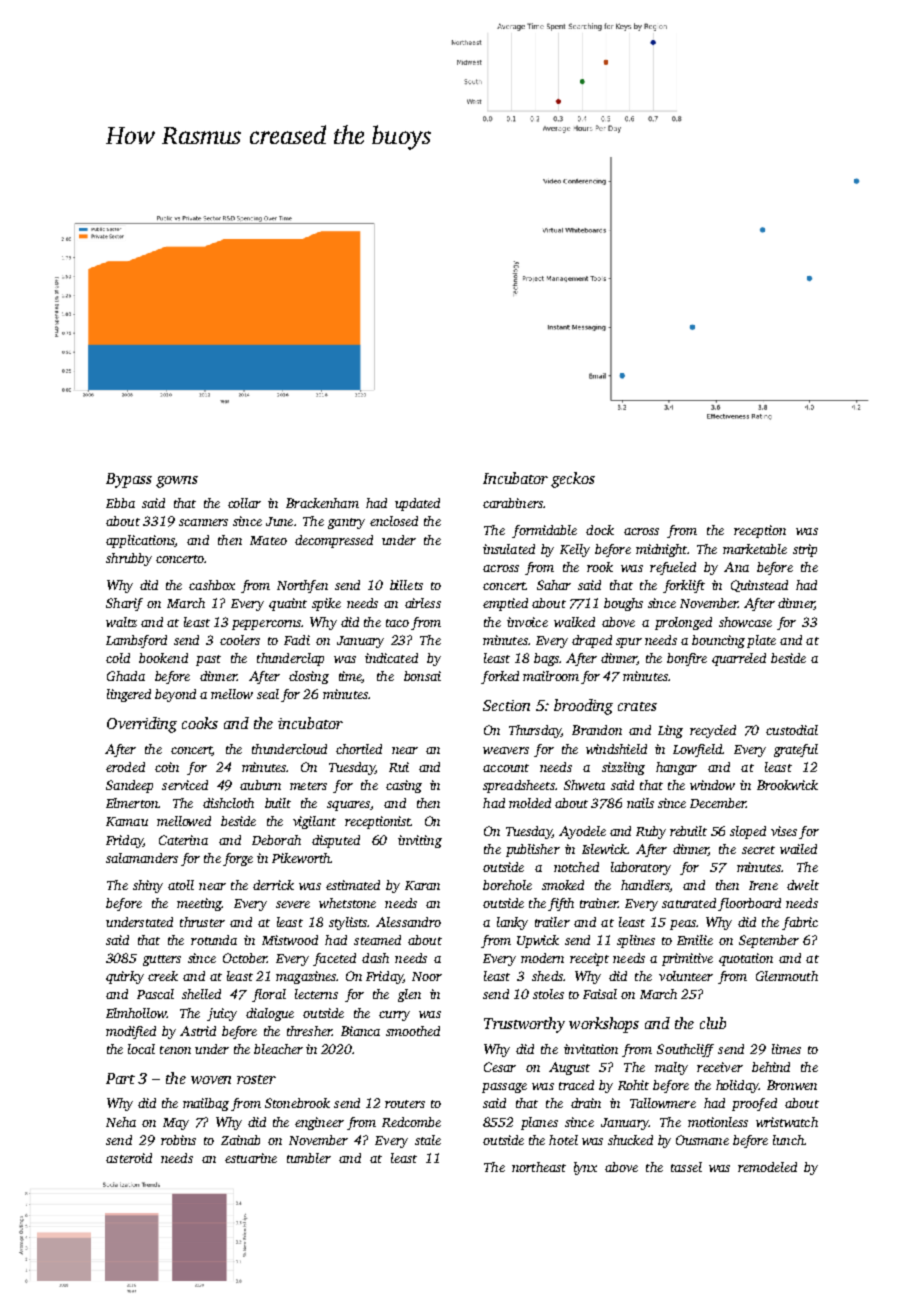 This screenshot has width=924, height=1314. I want to click on Bypass, so click(129, 480).
